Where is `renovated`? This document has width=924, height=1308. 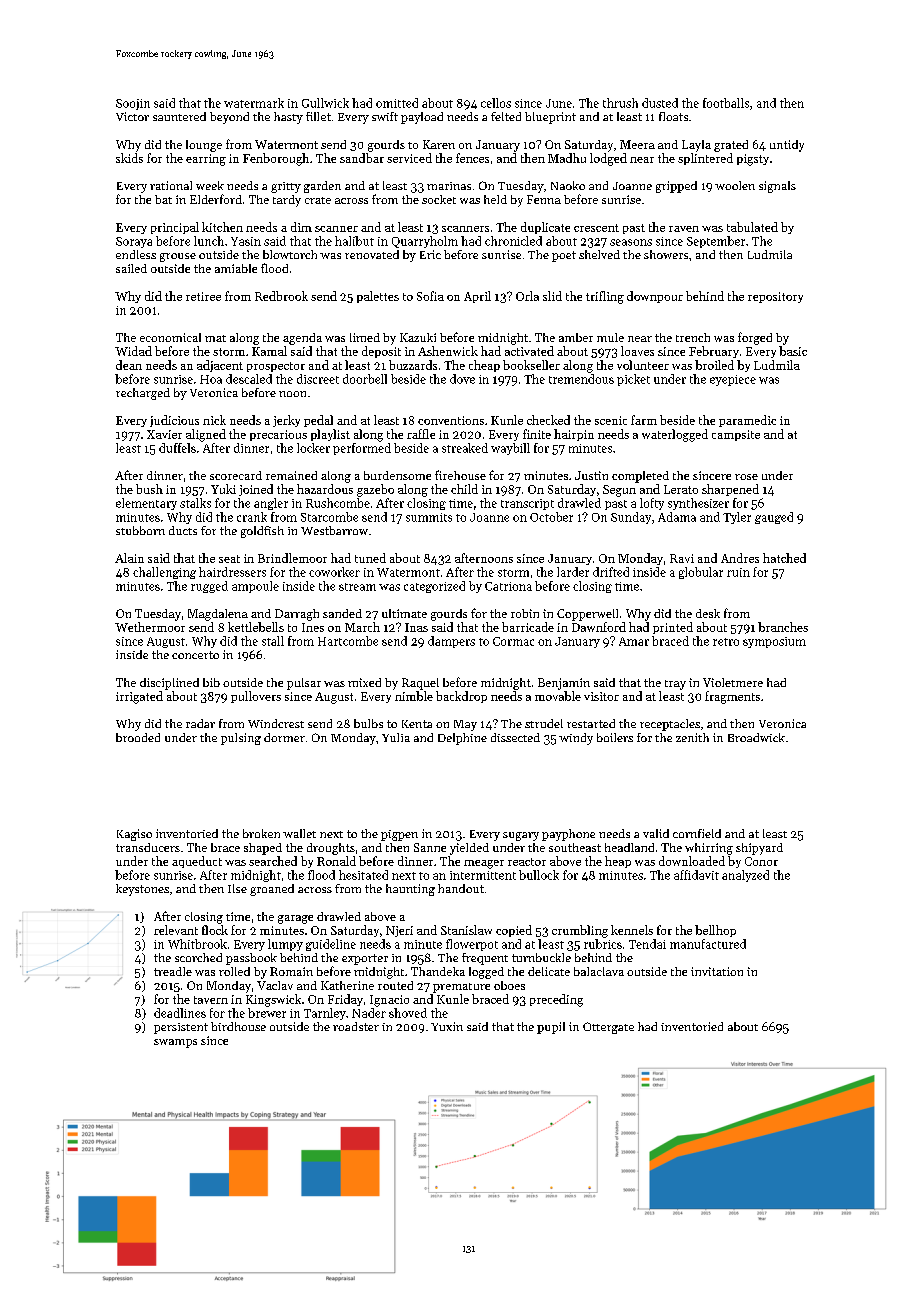 renovated is located at coordinates (372, 254).
